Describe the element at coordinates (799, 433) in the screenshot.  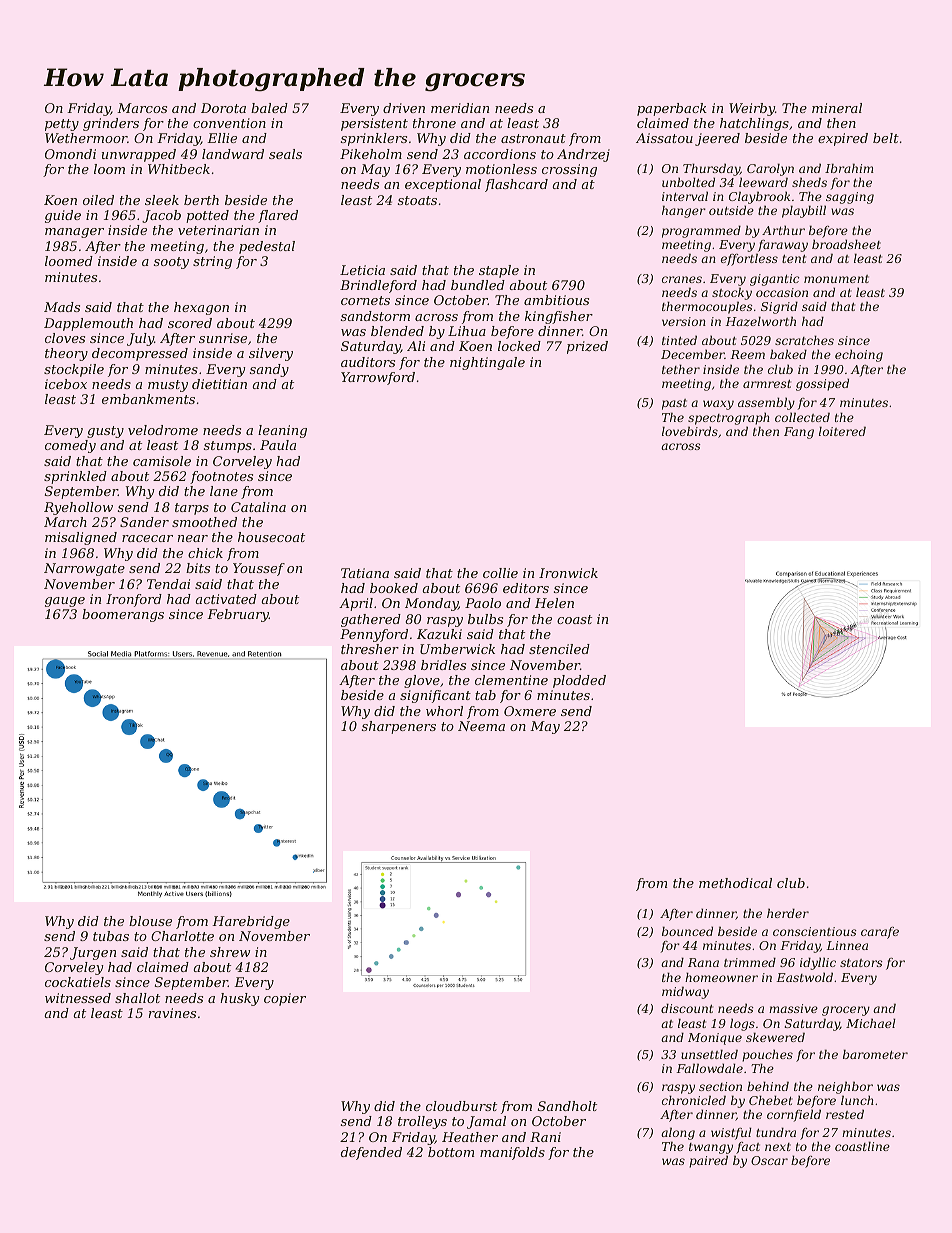
I see `Fang` at that location.
